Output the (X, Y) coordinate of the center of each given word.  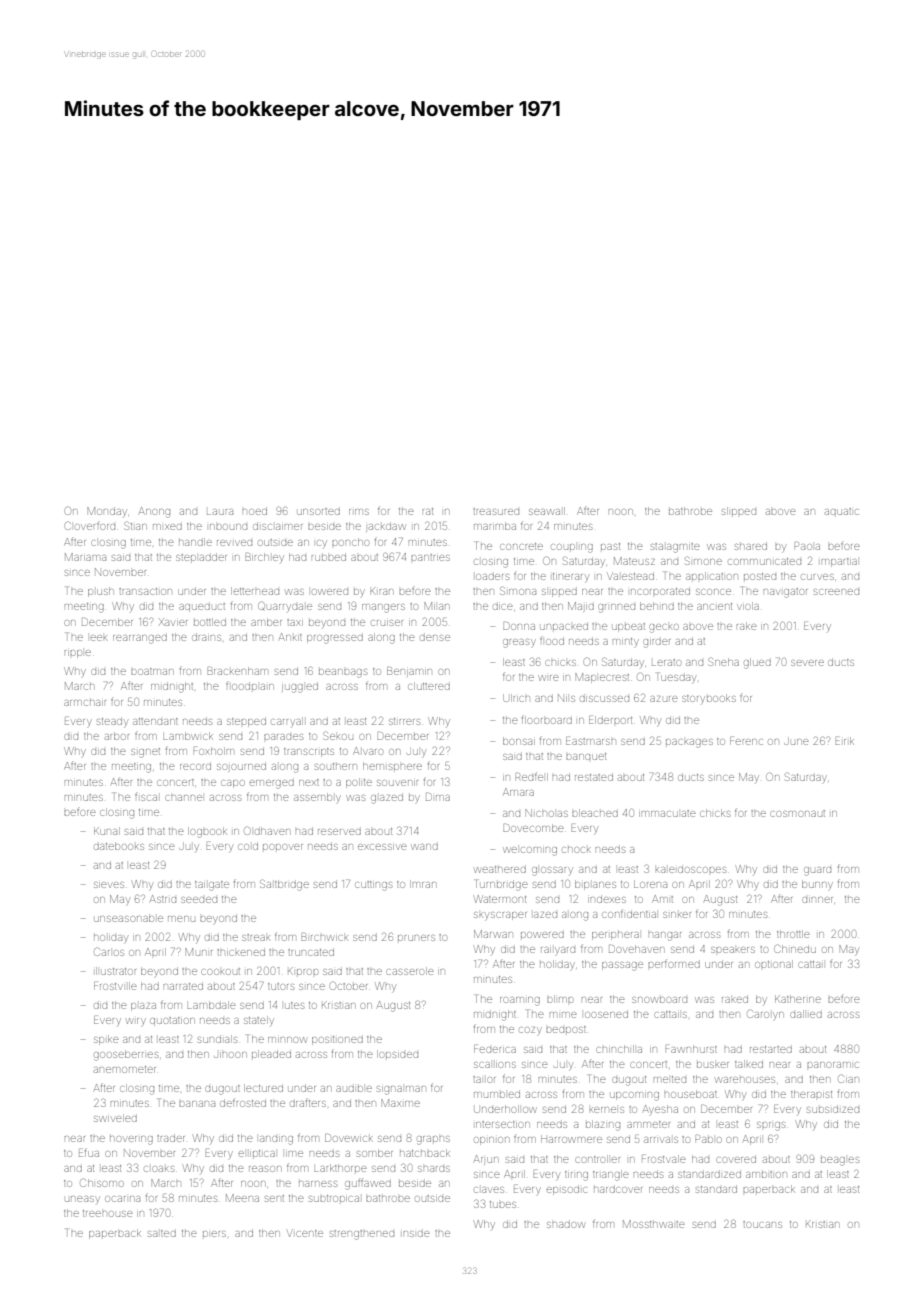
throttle (793, 934)
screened (836, 592)
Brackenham (237, 671)
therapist (811, 1094)
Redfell (531, 776)
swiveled (115, 1118)
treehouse (108, 1213)
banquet (586, 756)
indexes (607, 900)
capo (233, 784)
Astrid (163, 899)
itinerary (571, 577)
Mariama (85, 557)
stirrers (404, 721)
